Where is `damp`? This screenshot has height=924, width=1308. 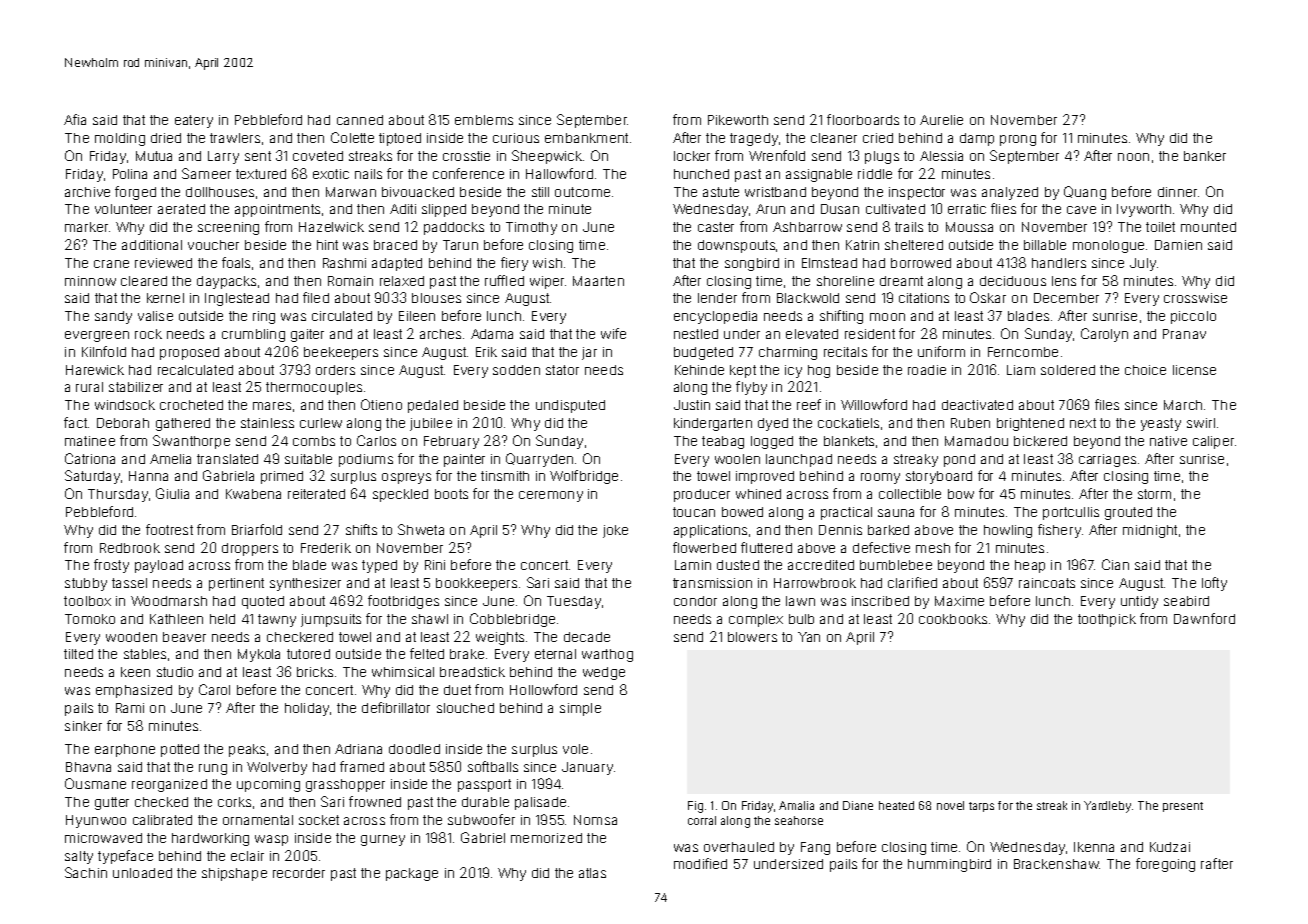 damp is located at coordinates (977, 139).
